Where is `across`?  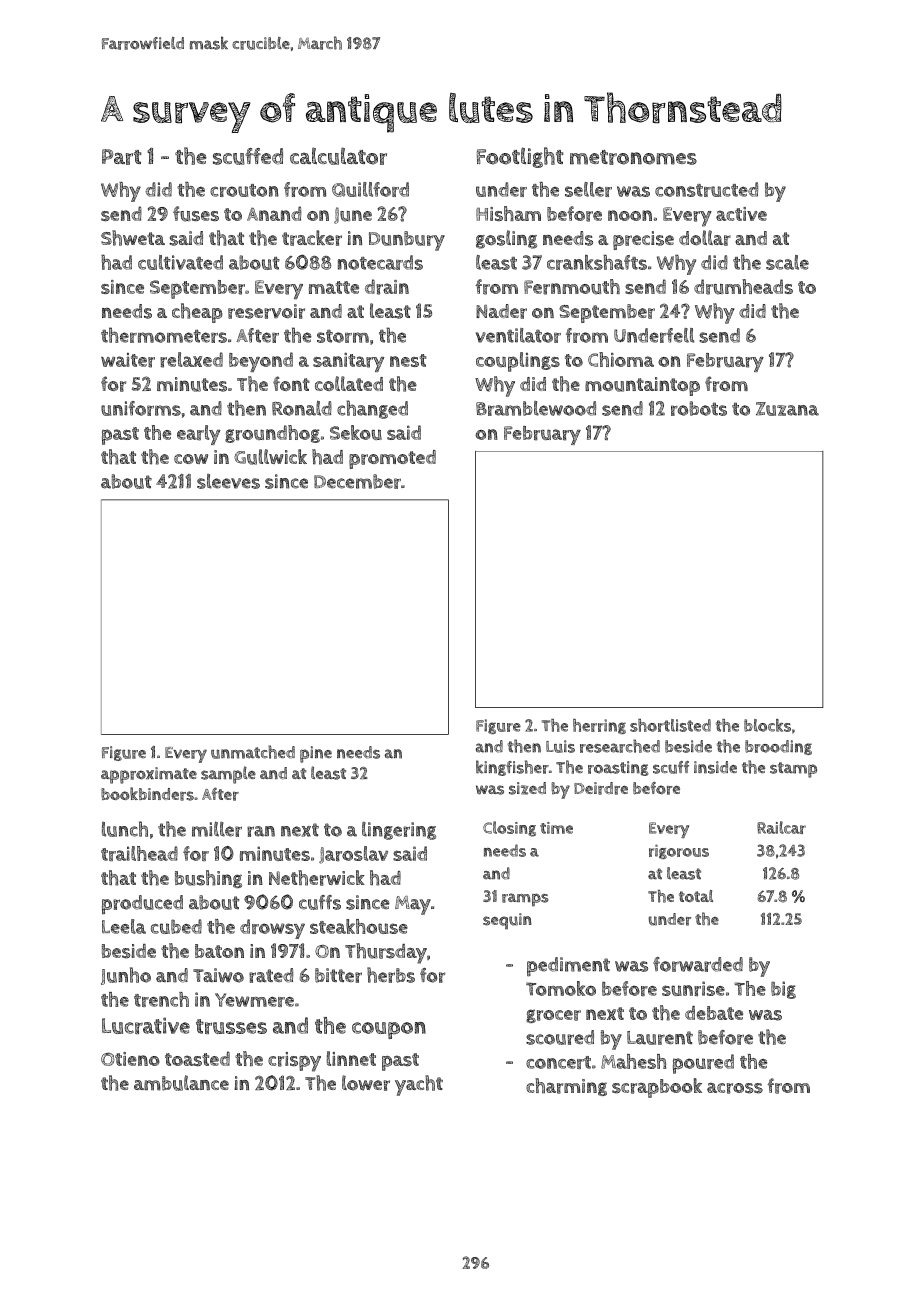 across is located at coordinates (735, 1088).
